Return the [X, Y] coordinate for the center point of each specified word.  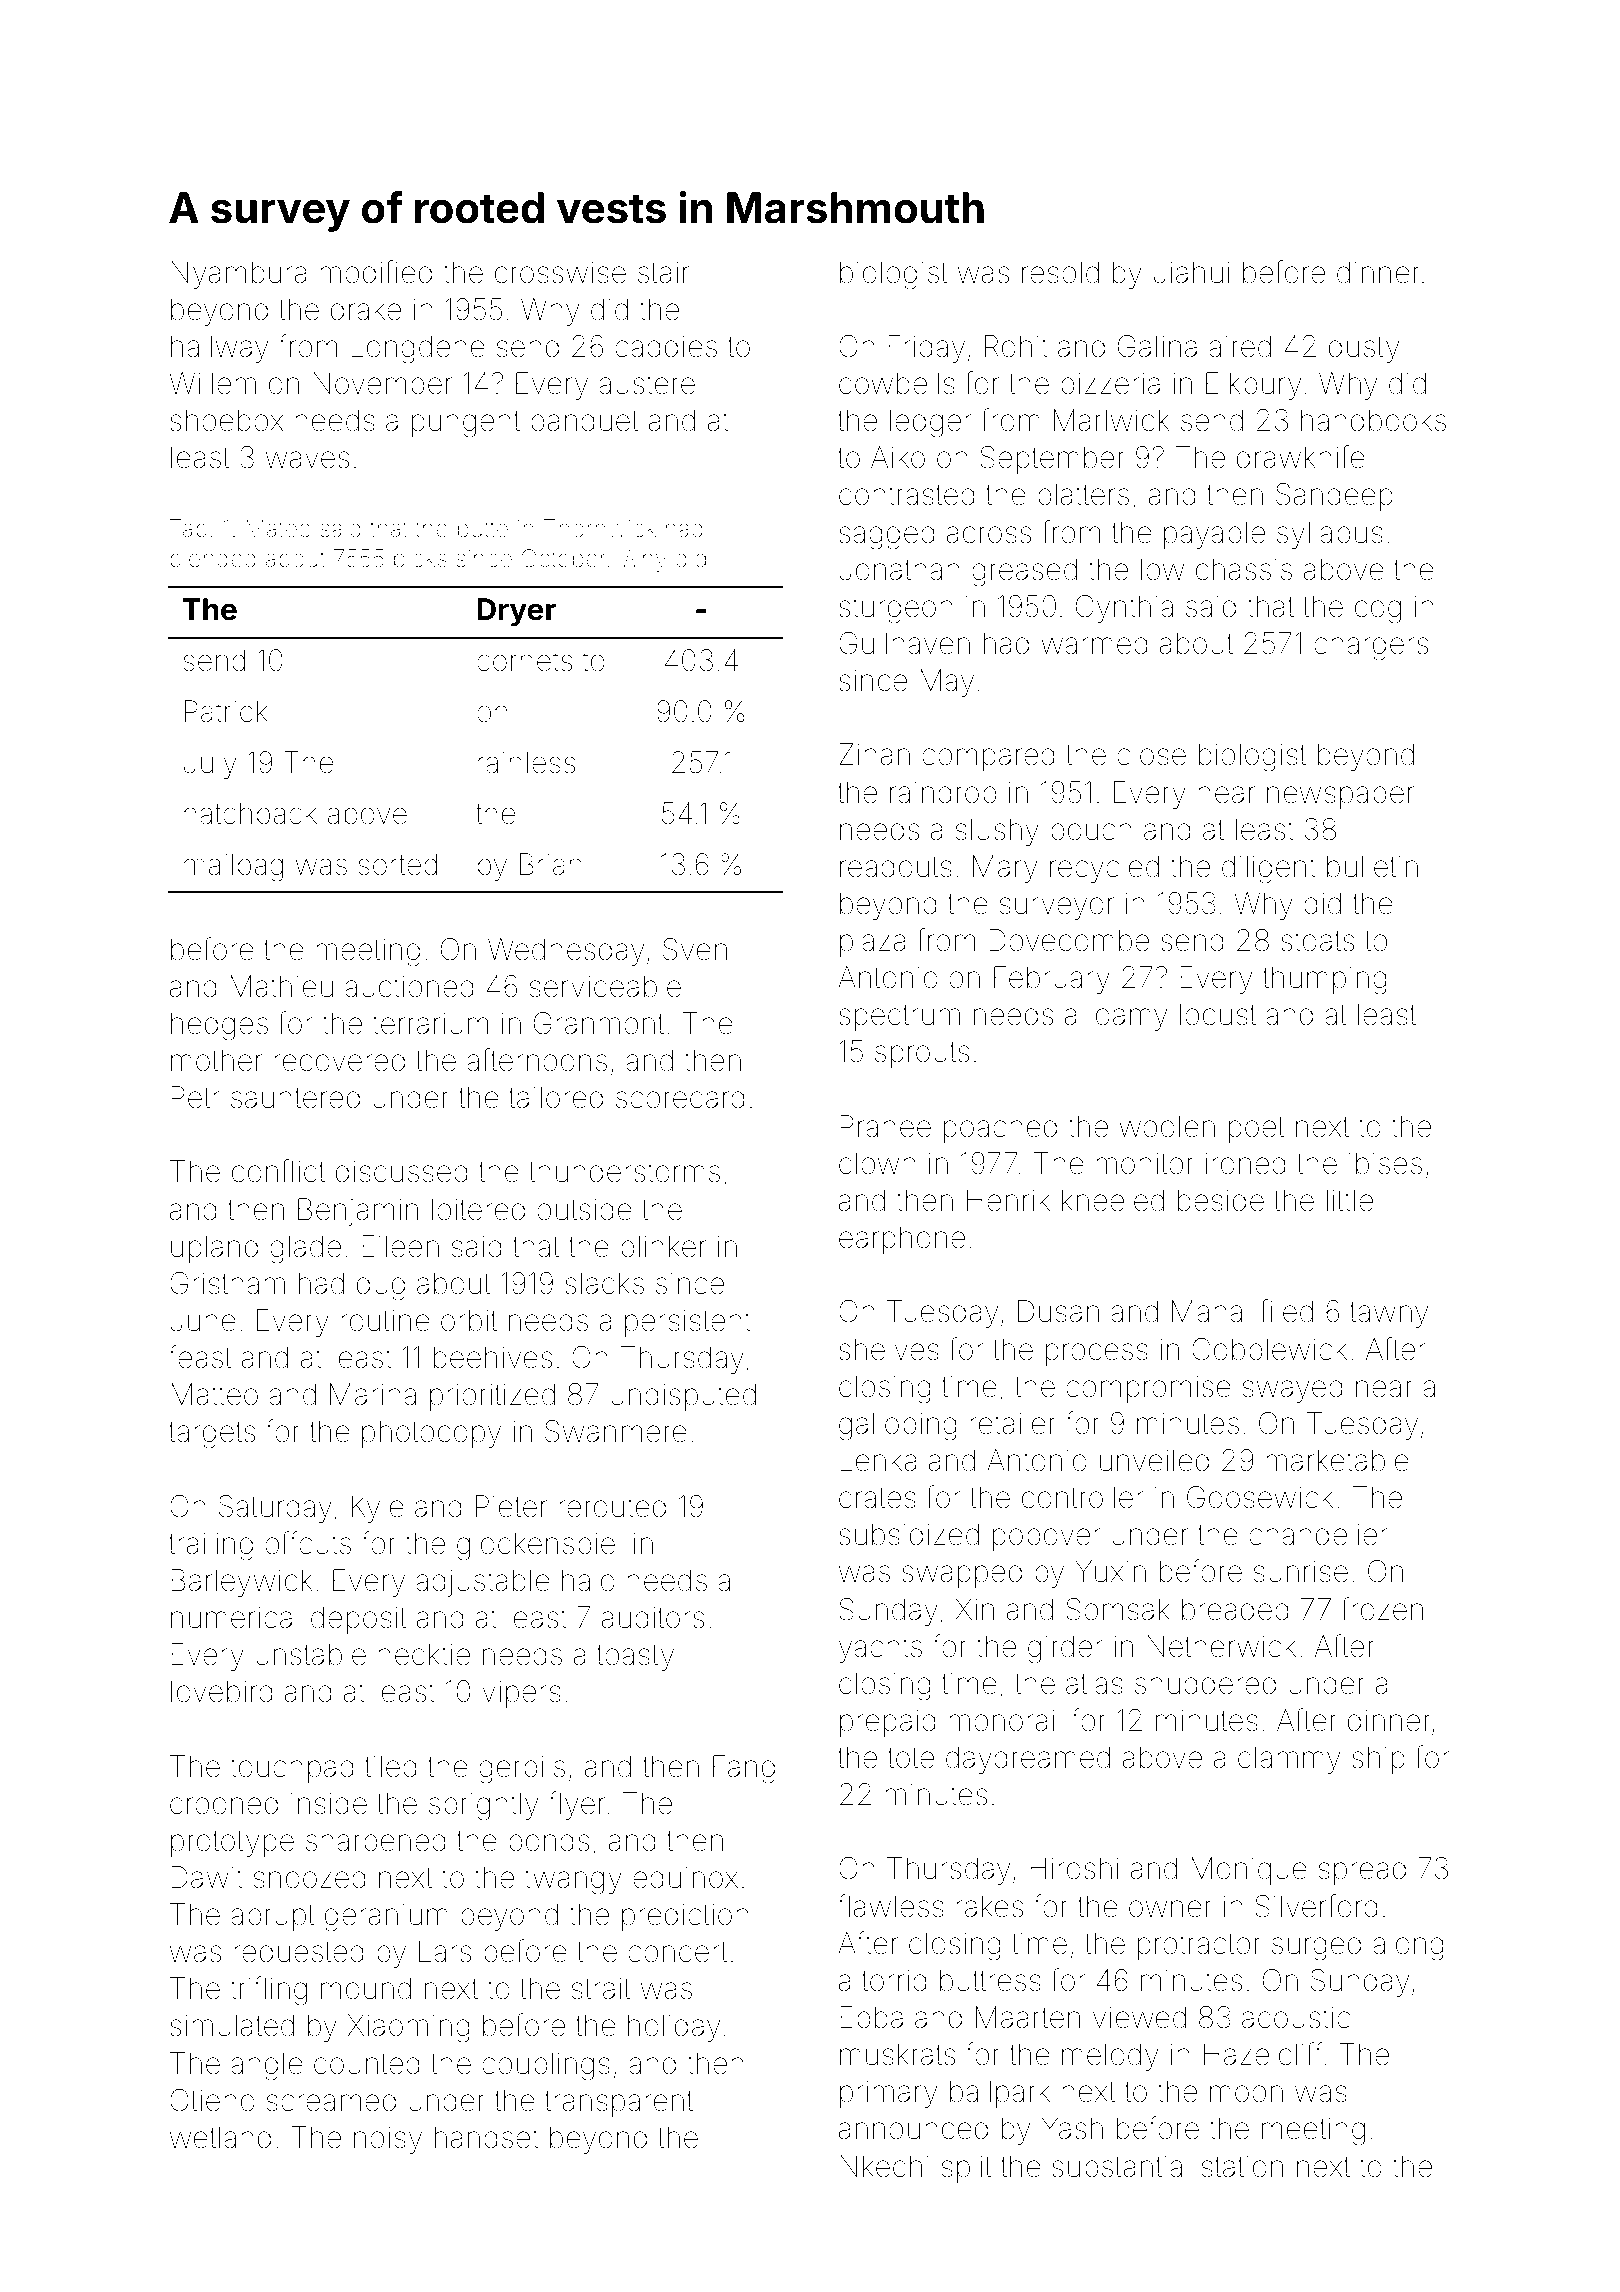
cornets [524, 661]
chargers [1371, 646]
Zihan [874, 754]
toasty [635, 1658]
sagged [887, 535]
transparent [619, 2104]
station [1242, 2166]
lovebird [222, 1691]
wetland [220, 2137]
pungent [466, 424]
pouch [1091, 832]
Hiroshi [1074, 1868]
